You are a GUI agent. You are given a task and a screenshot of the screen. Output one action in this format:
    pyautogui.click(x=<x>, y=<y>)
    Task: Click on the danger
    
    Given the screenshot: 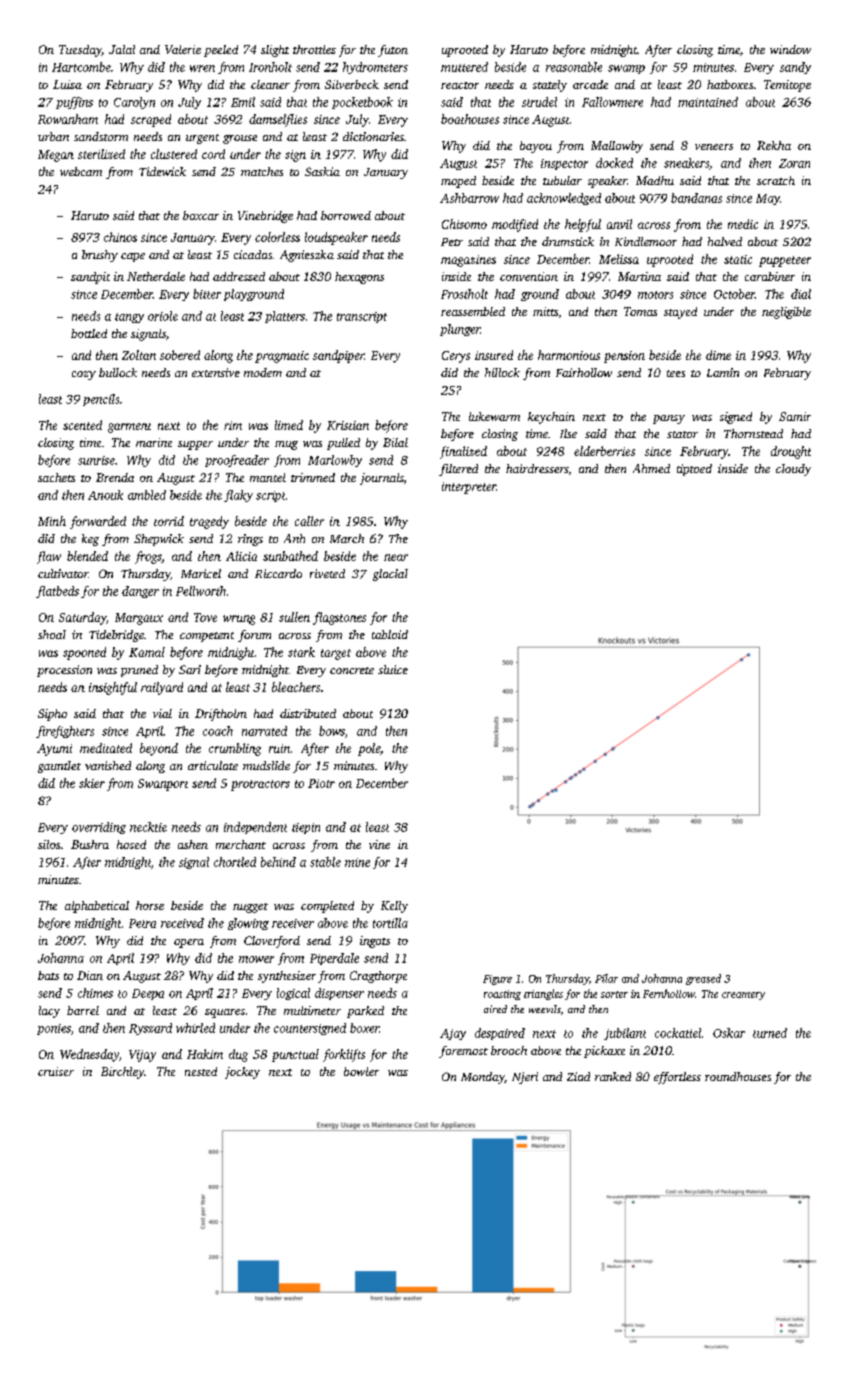 What is the action you would take?
    pyautogui.click(x=140, y=592)
